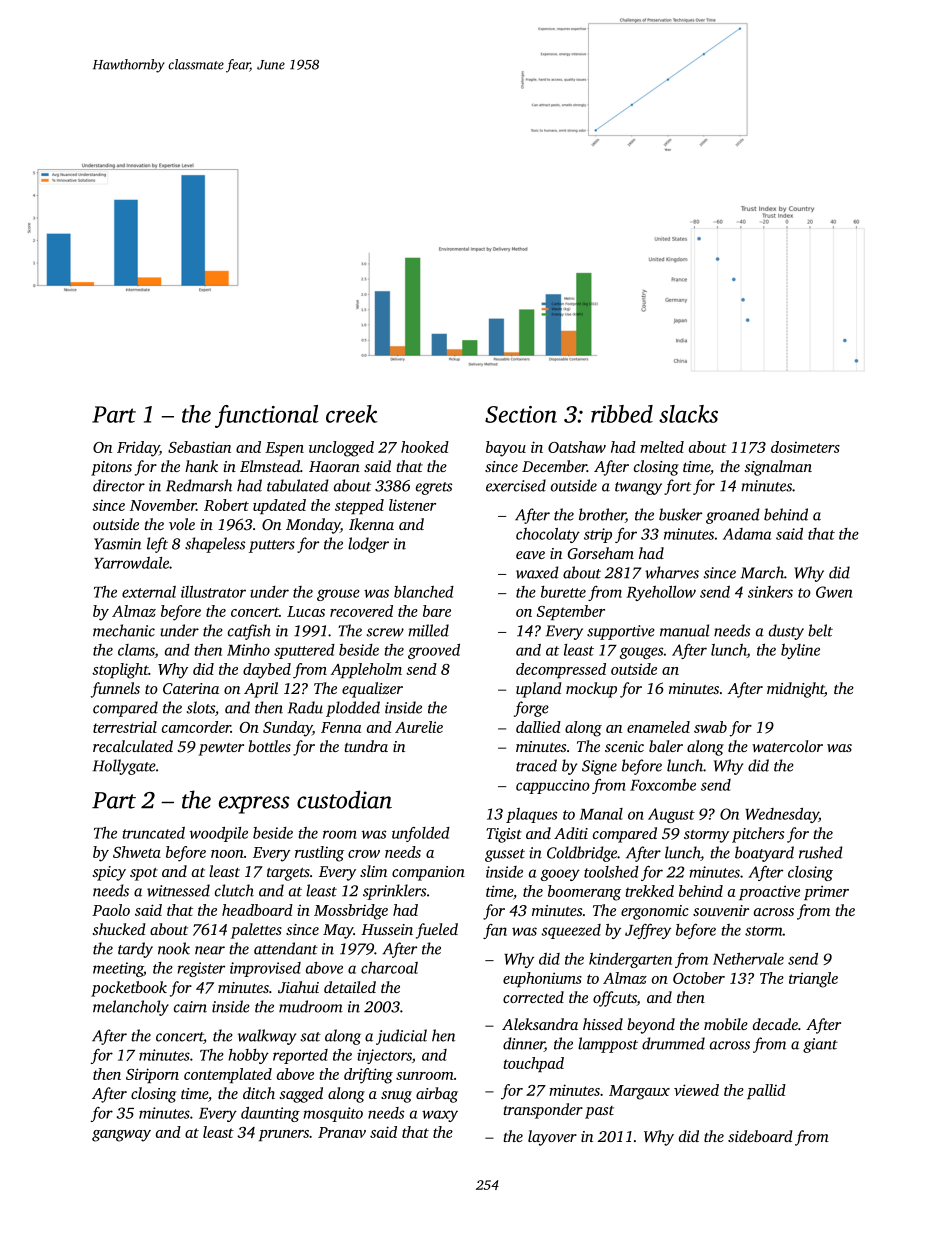 This document has width=952, height=1233. I want to click on Section, so click(521, 414).
